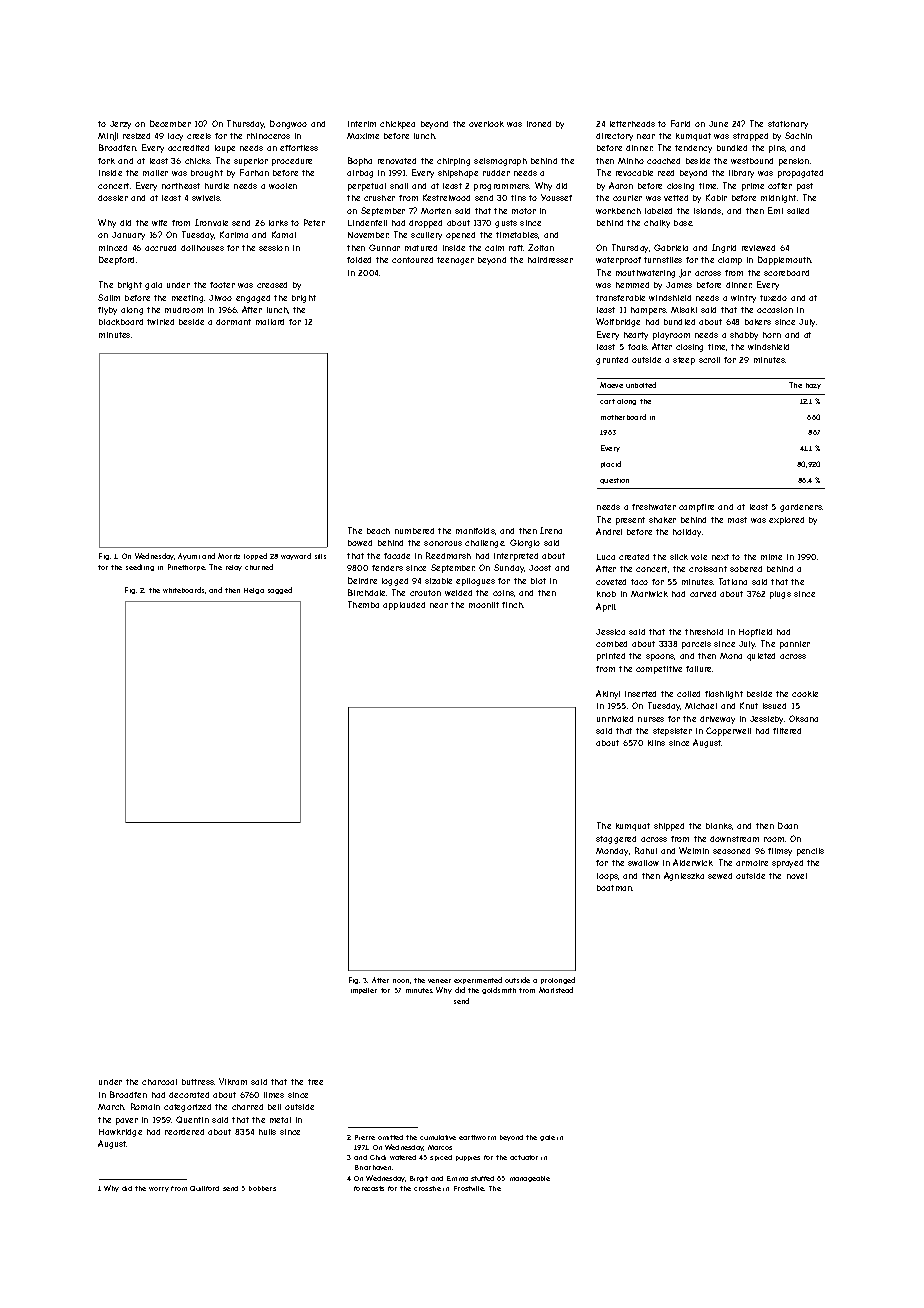 The height and width of the screenshot is (1308, 924). Describe the element at coordinates (797, 876) in the screenshot. I see `novel` at that location.
